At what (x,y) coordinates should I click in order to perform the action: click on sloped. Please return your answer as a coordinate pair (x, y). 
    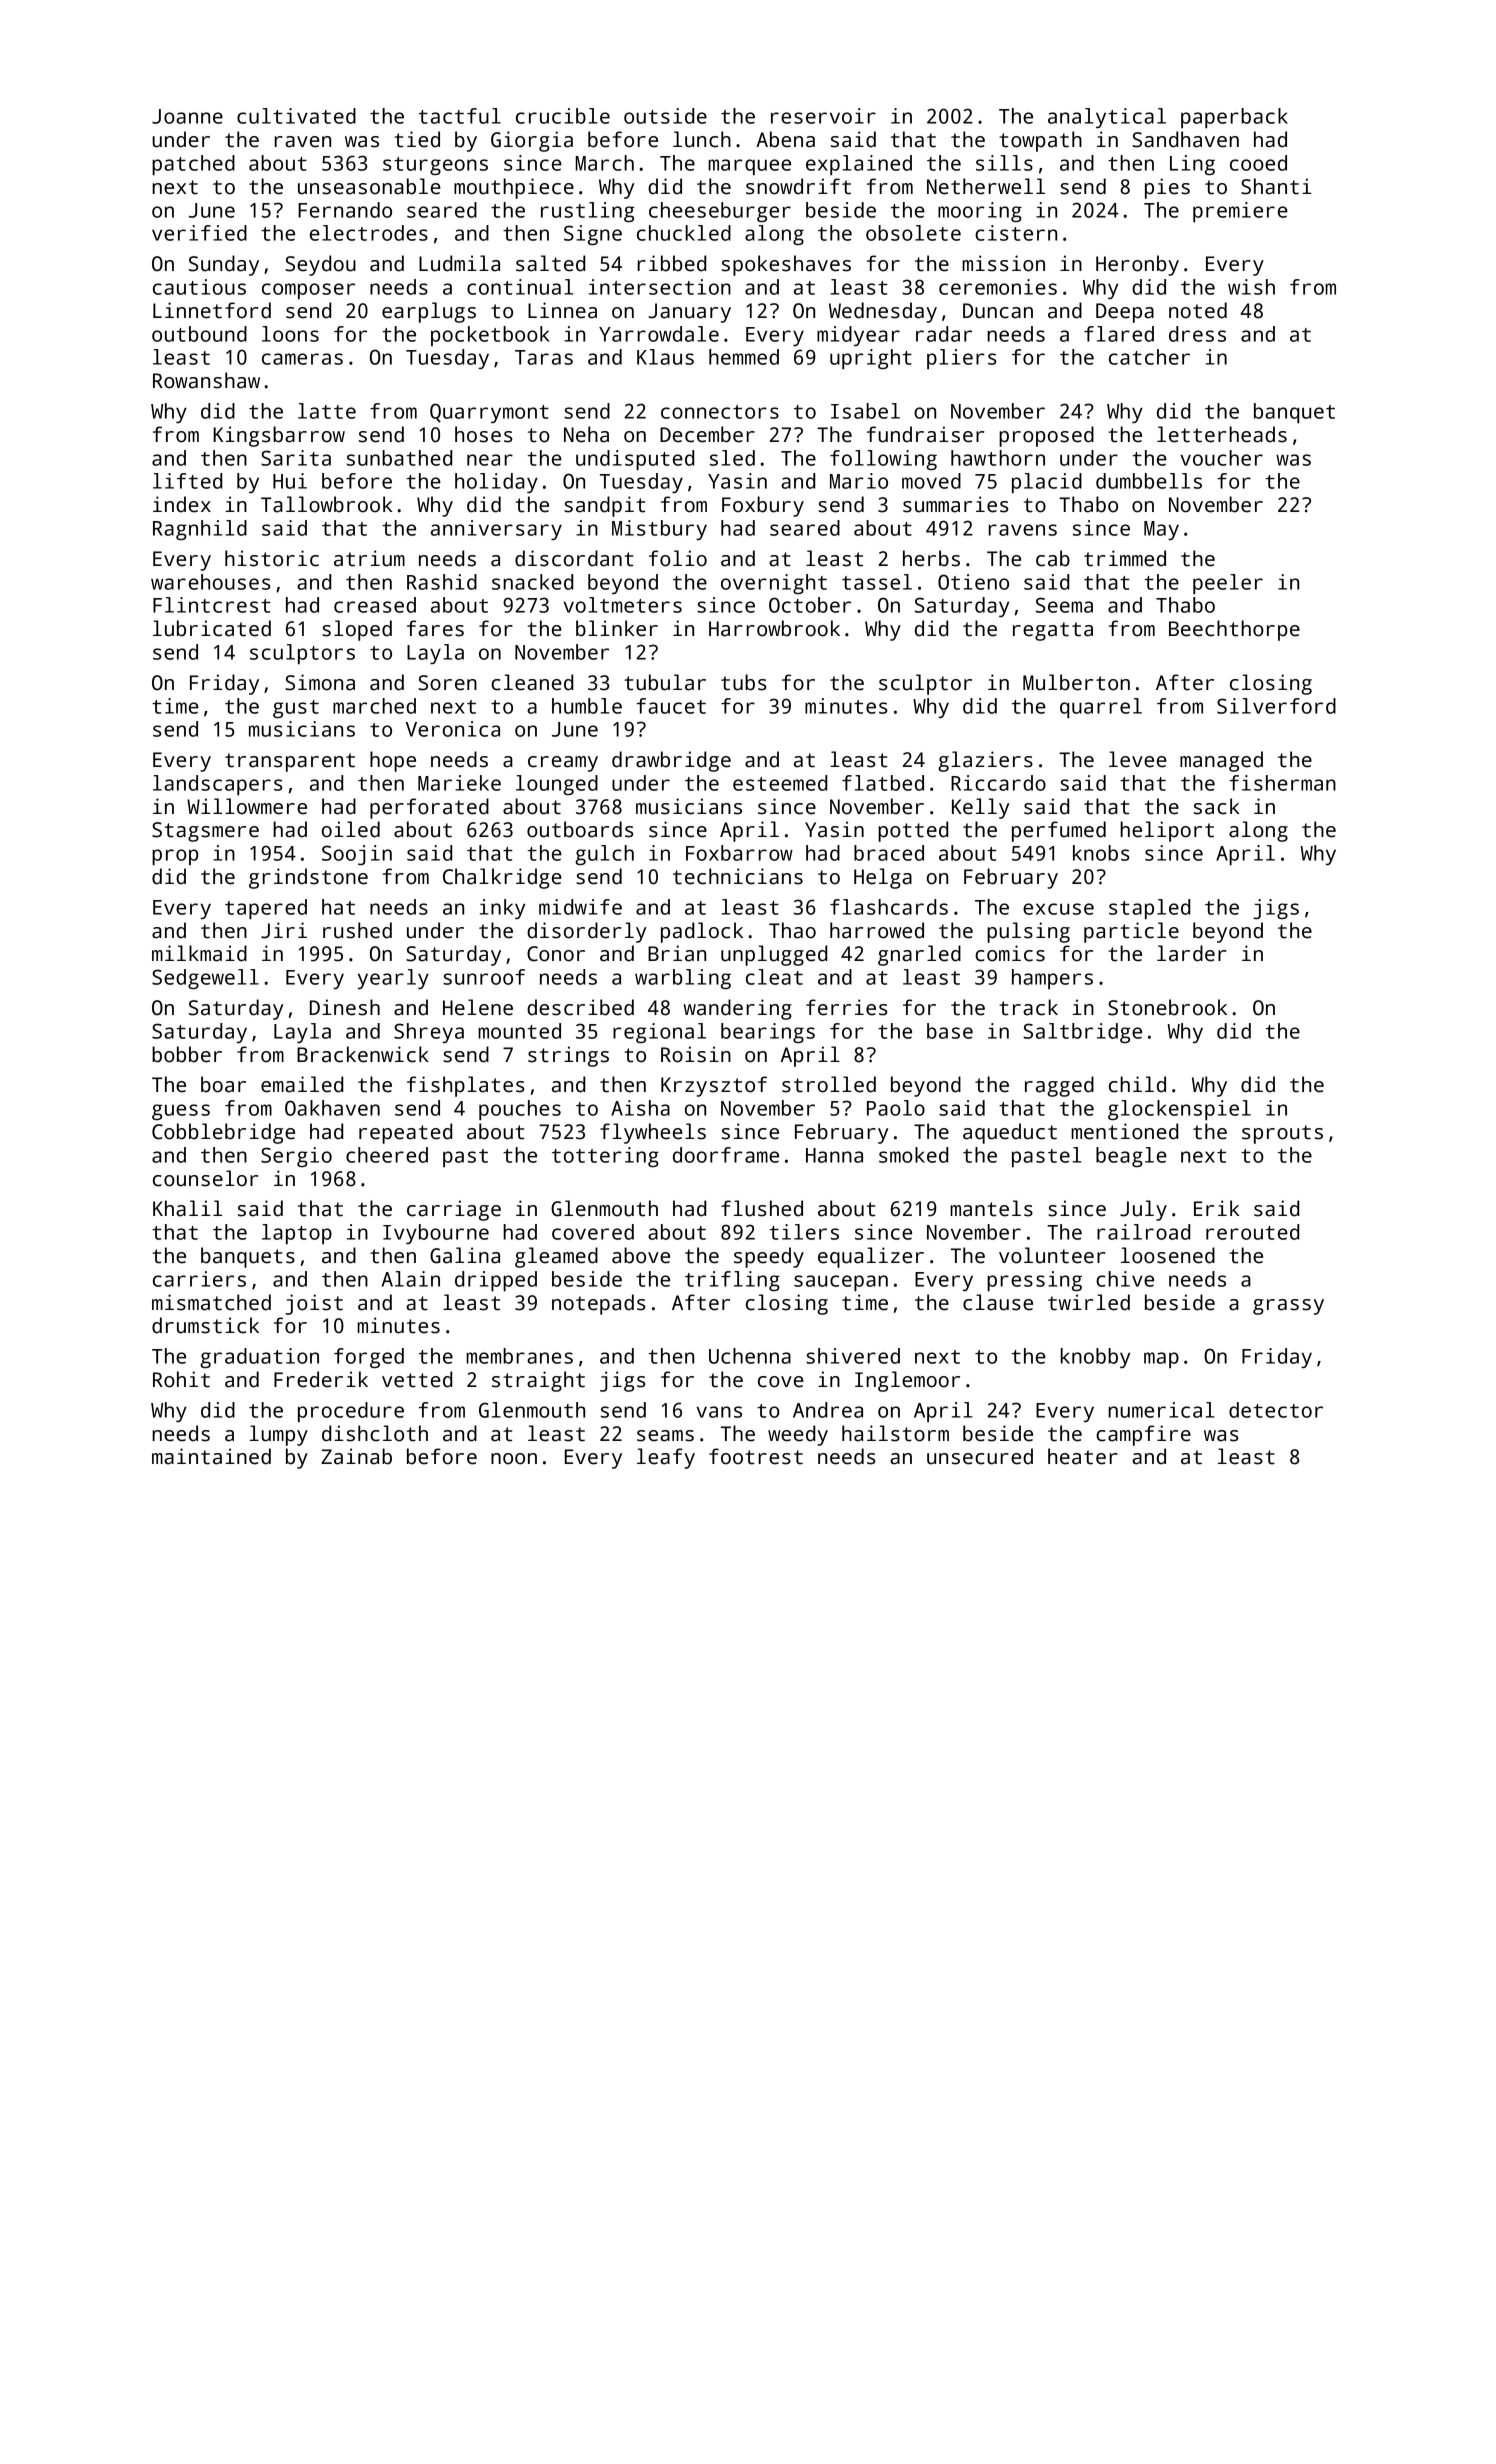
    Looking at the image, I should click on (357, 630).
